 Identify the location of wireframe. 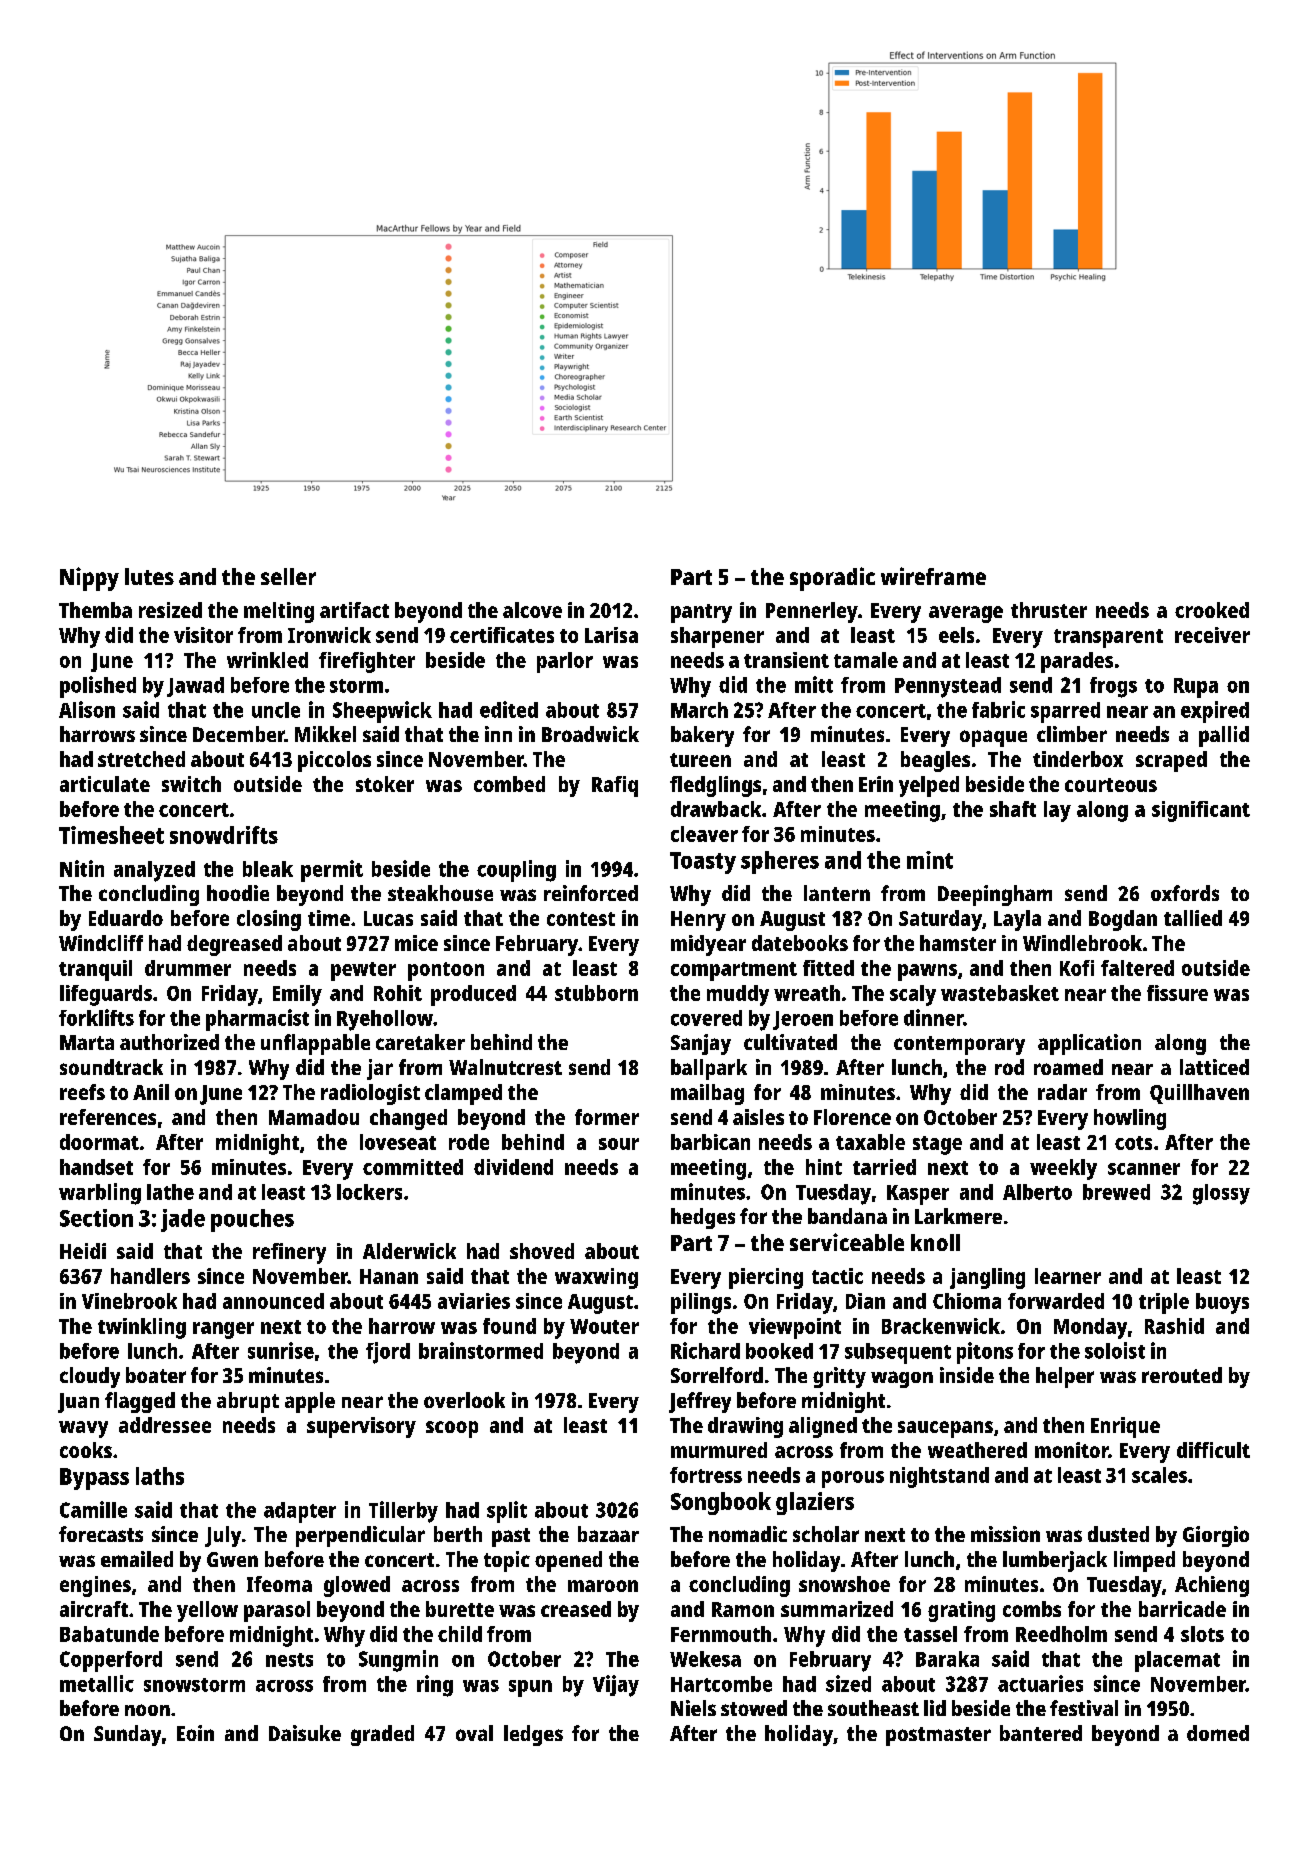
(933, 576).
